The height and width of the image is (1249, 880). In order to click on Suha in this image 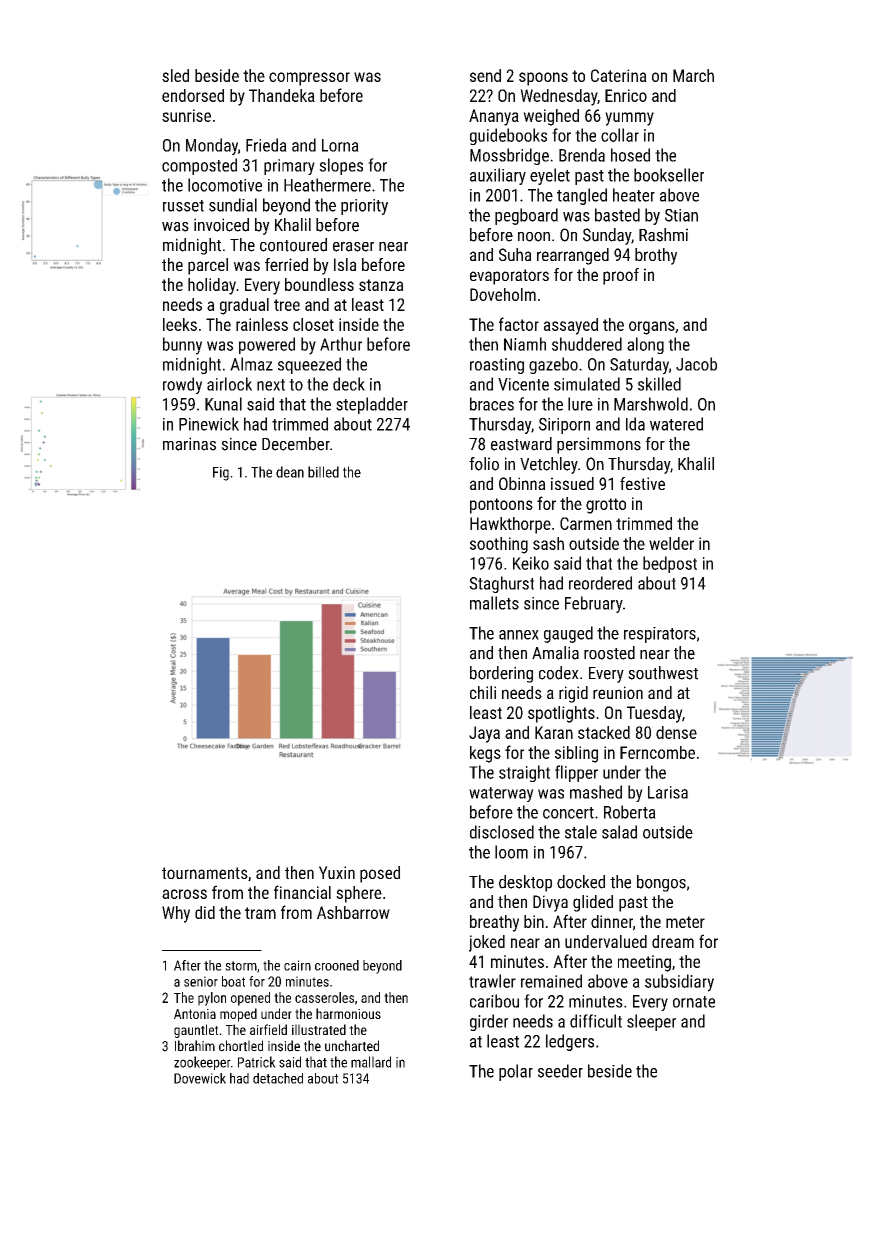, I will do `click(515, 254)`.
